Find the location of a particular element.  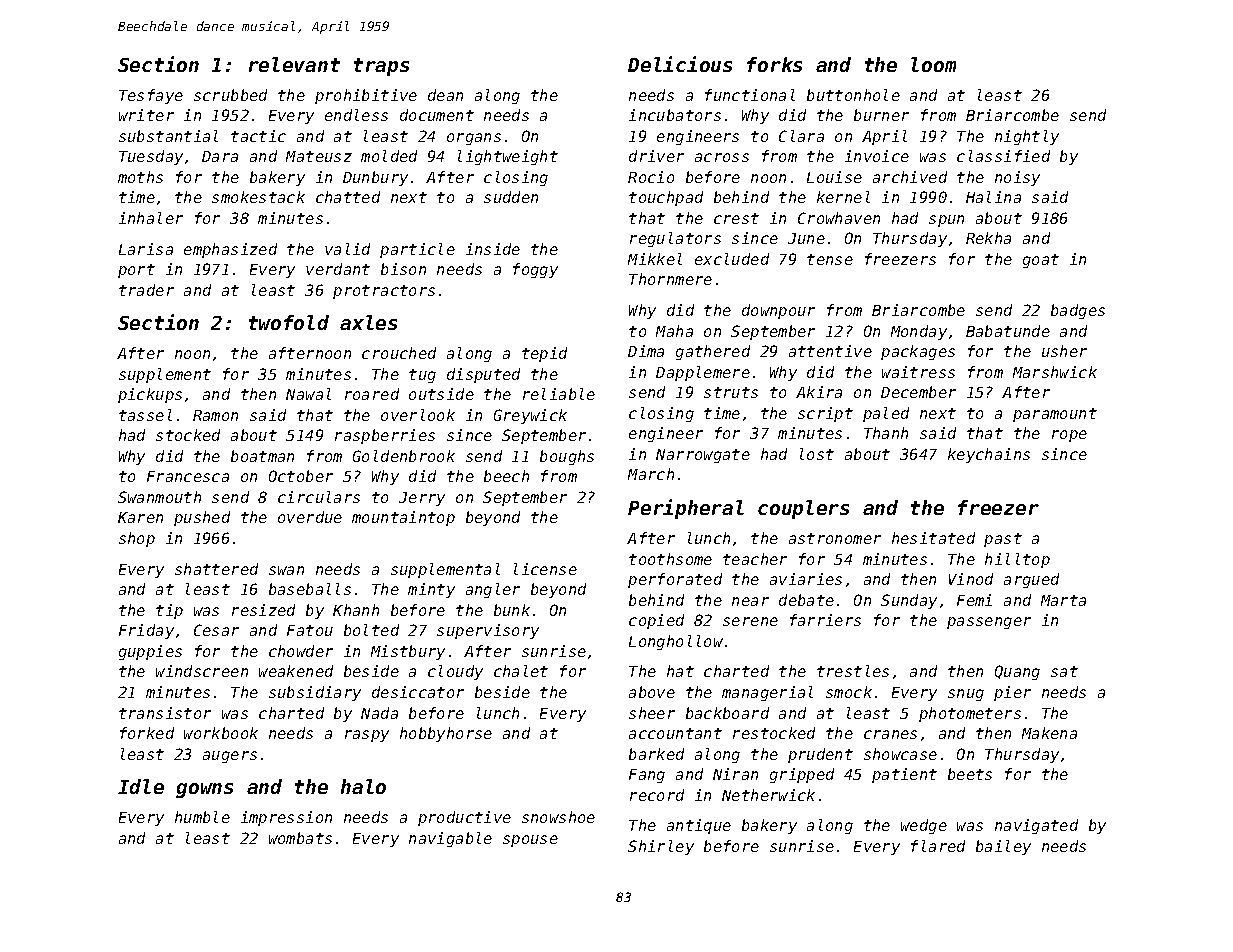

Shirley is located at coordinates (661, 847).
